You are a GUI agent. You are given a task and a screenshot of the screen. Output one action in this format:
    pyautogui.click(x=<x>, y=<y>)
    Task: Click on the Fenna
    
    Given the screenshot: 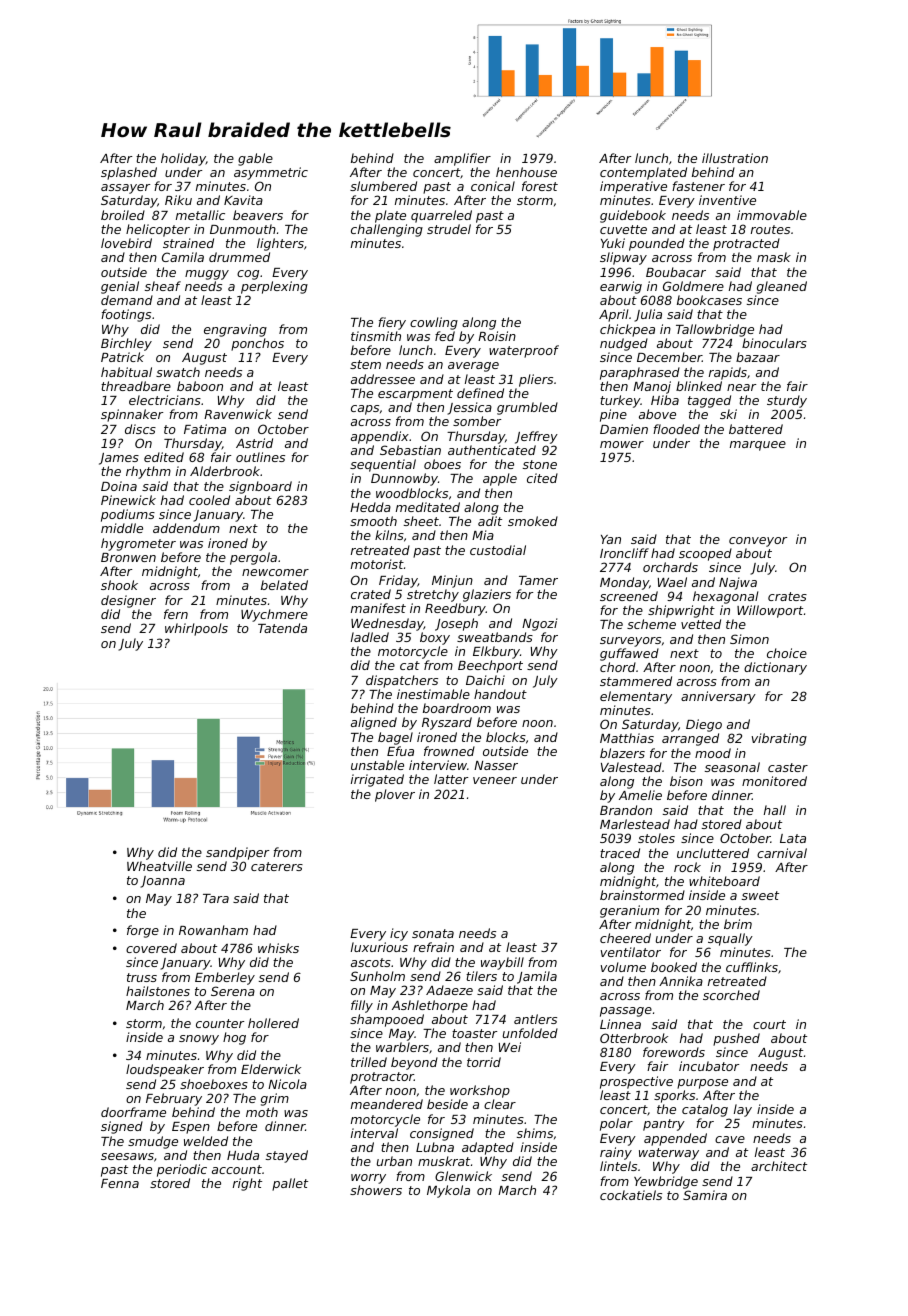 What is the action you would take?
    pyautogui.click(x=120, y=1183)
